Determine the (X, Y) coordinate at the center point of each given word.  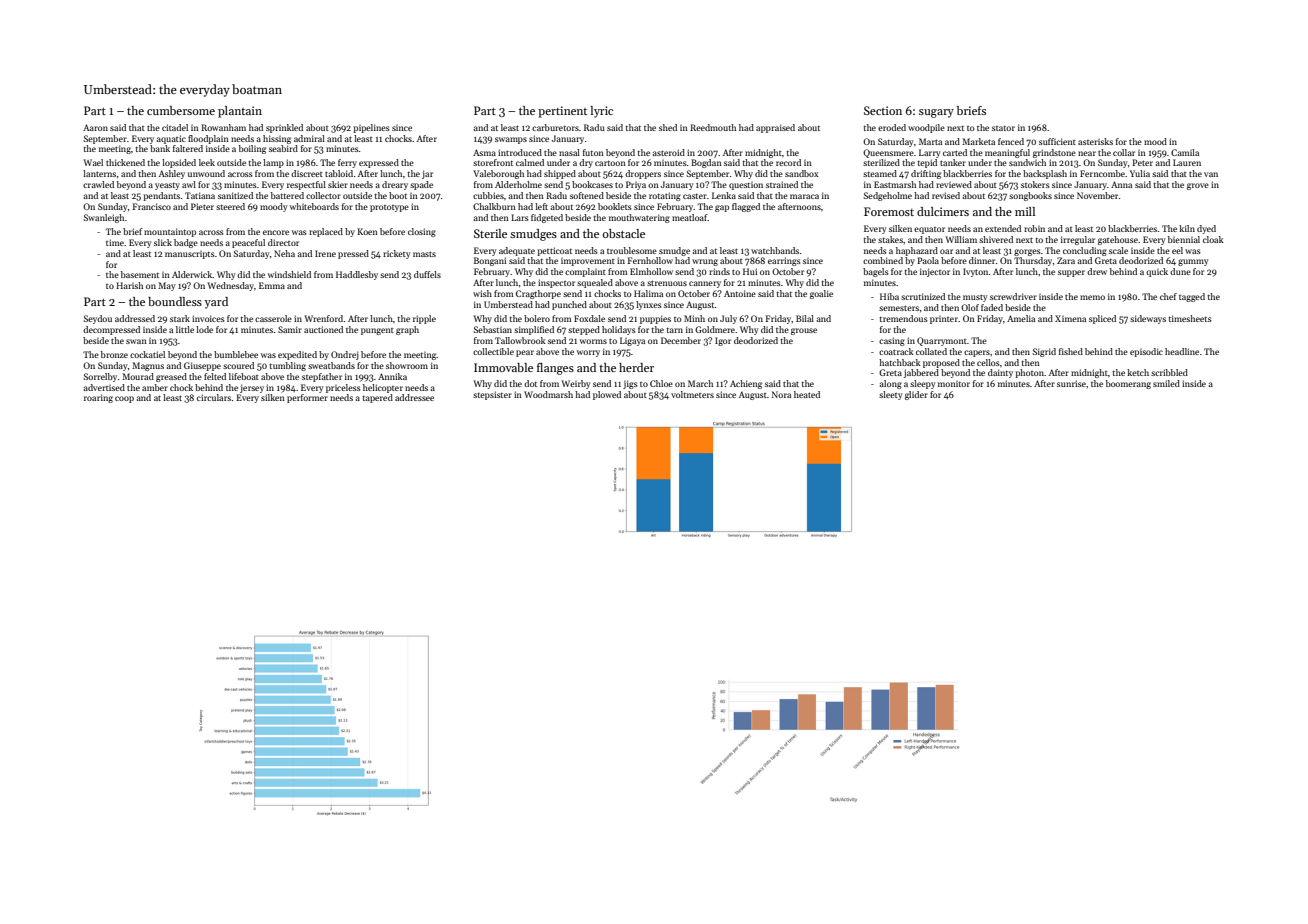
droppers (643, 174)
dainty (1000, 373)
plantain (240, 112)
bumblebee (236, 354)
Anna (1121, 184)
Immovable (503, 367)
